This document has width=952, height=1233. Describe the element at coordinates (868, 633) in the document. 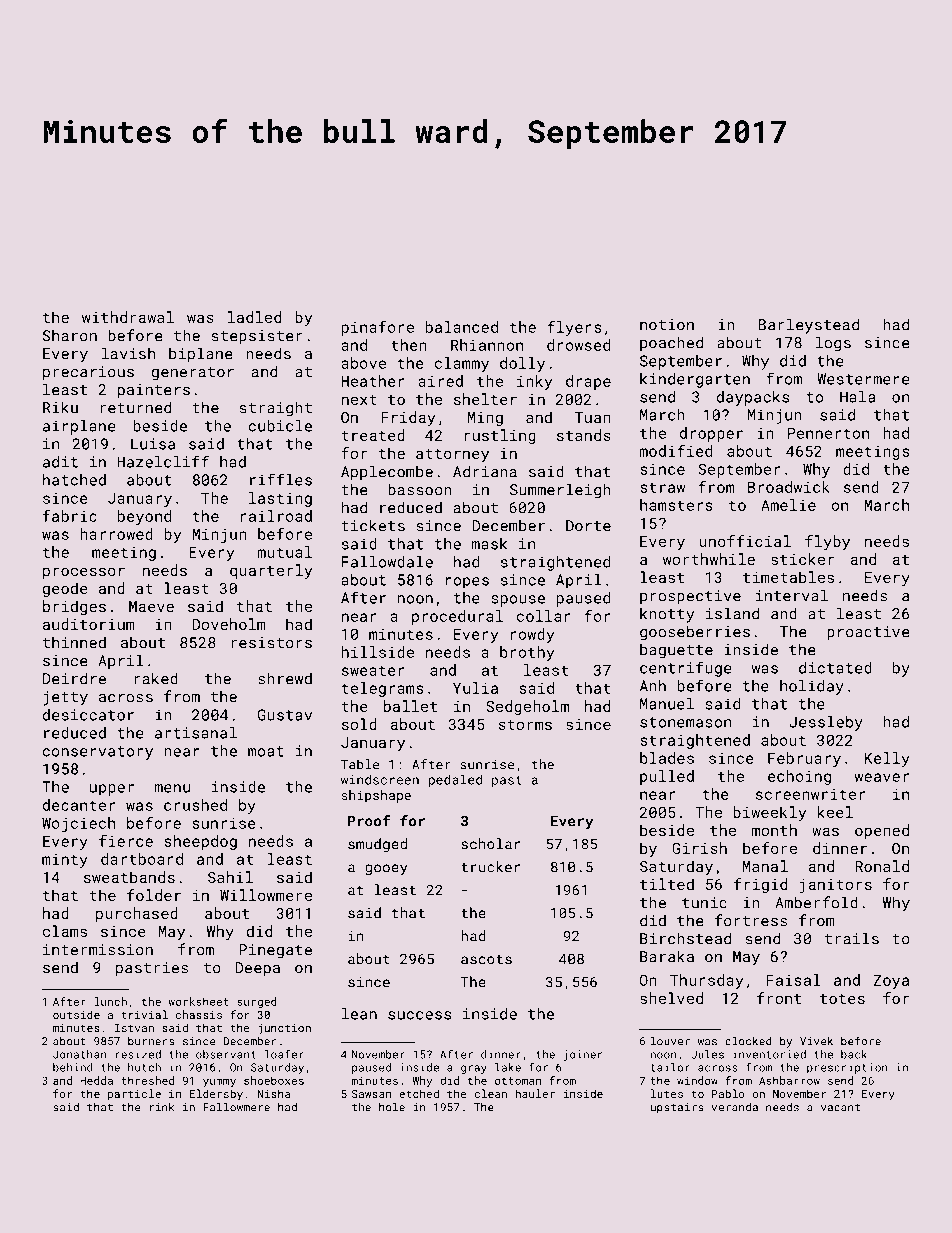

I see `proactive` at that location.
